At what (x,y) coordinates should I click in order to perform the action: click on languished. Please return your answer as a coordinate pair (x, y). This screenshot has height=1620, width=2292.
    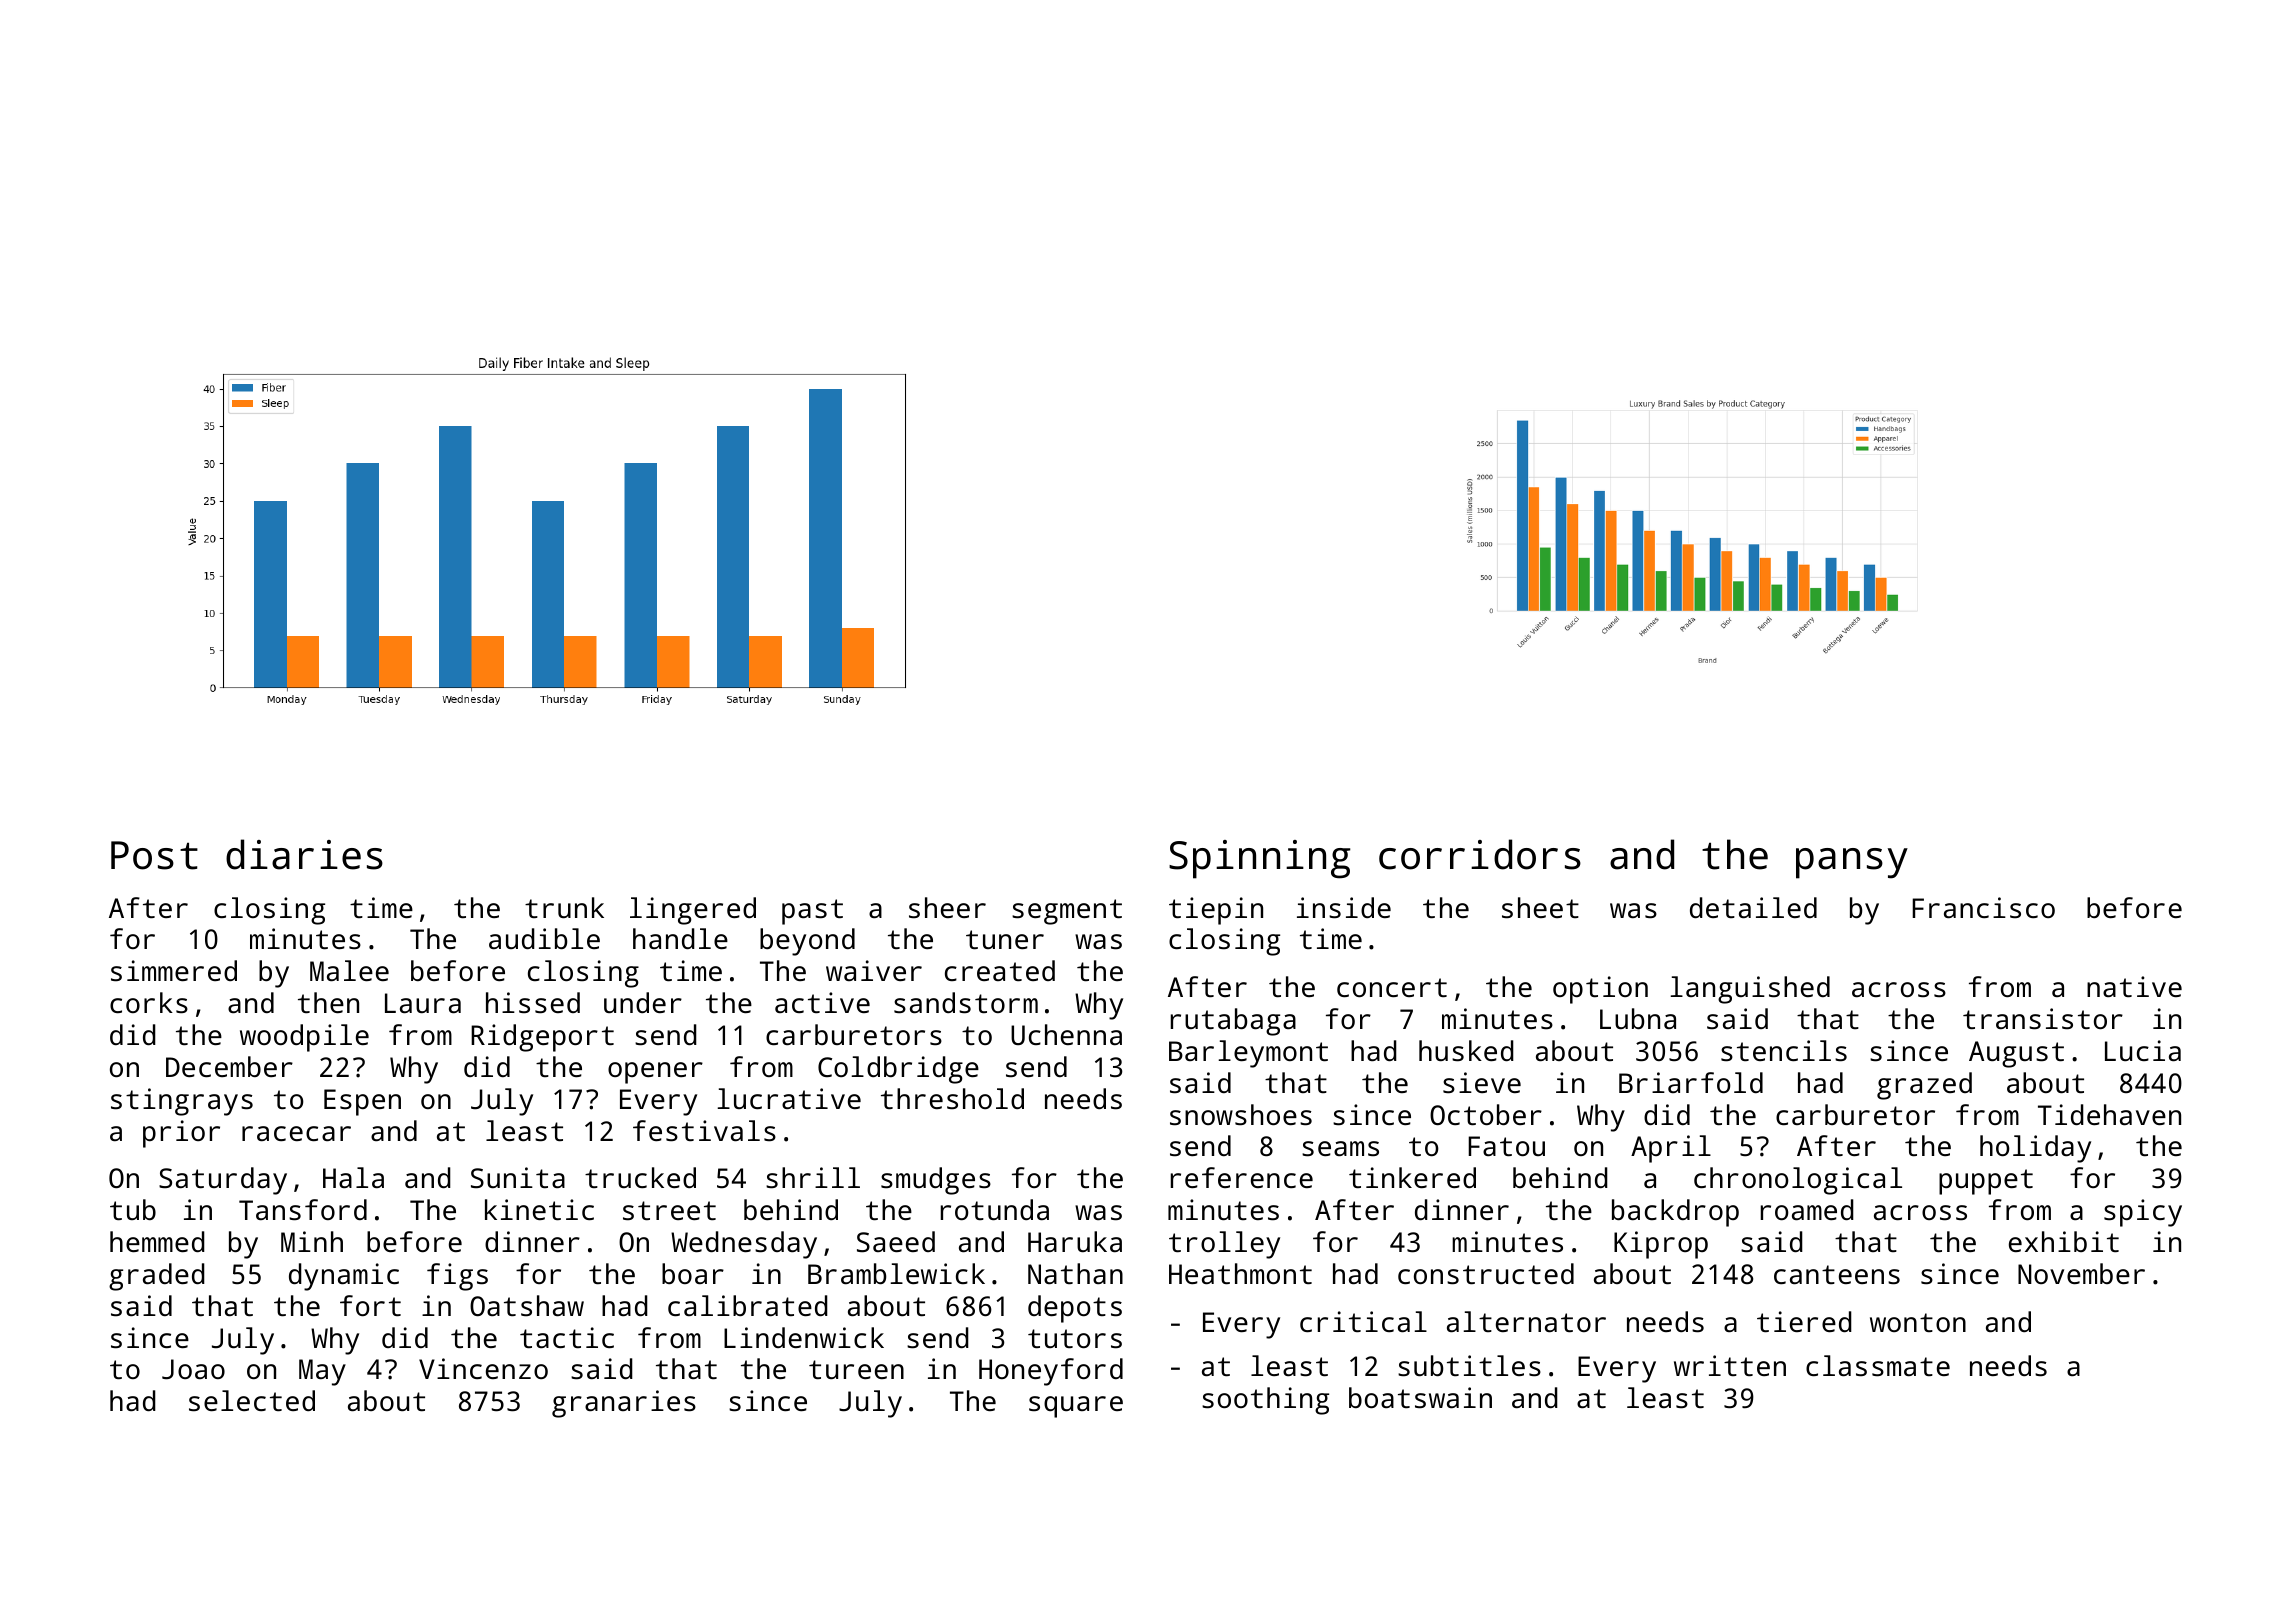
    Looking at the image, I should click on (1750, 990).
